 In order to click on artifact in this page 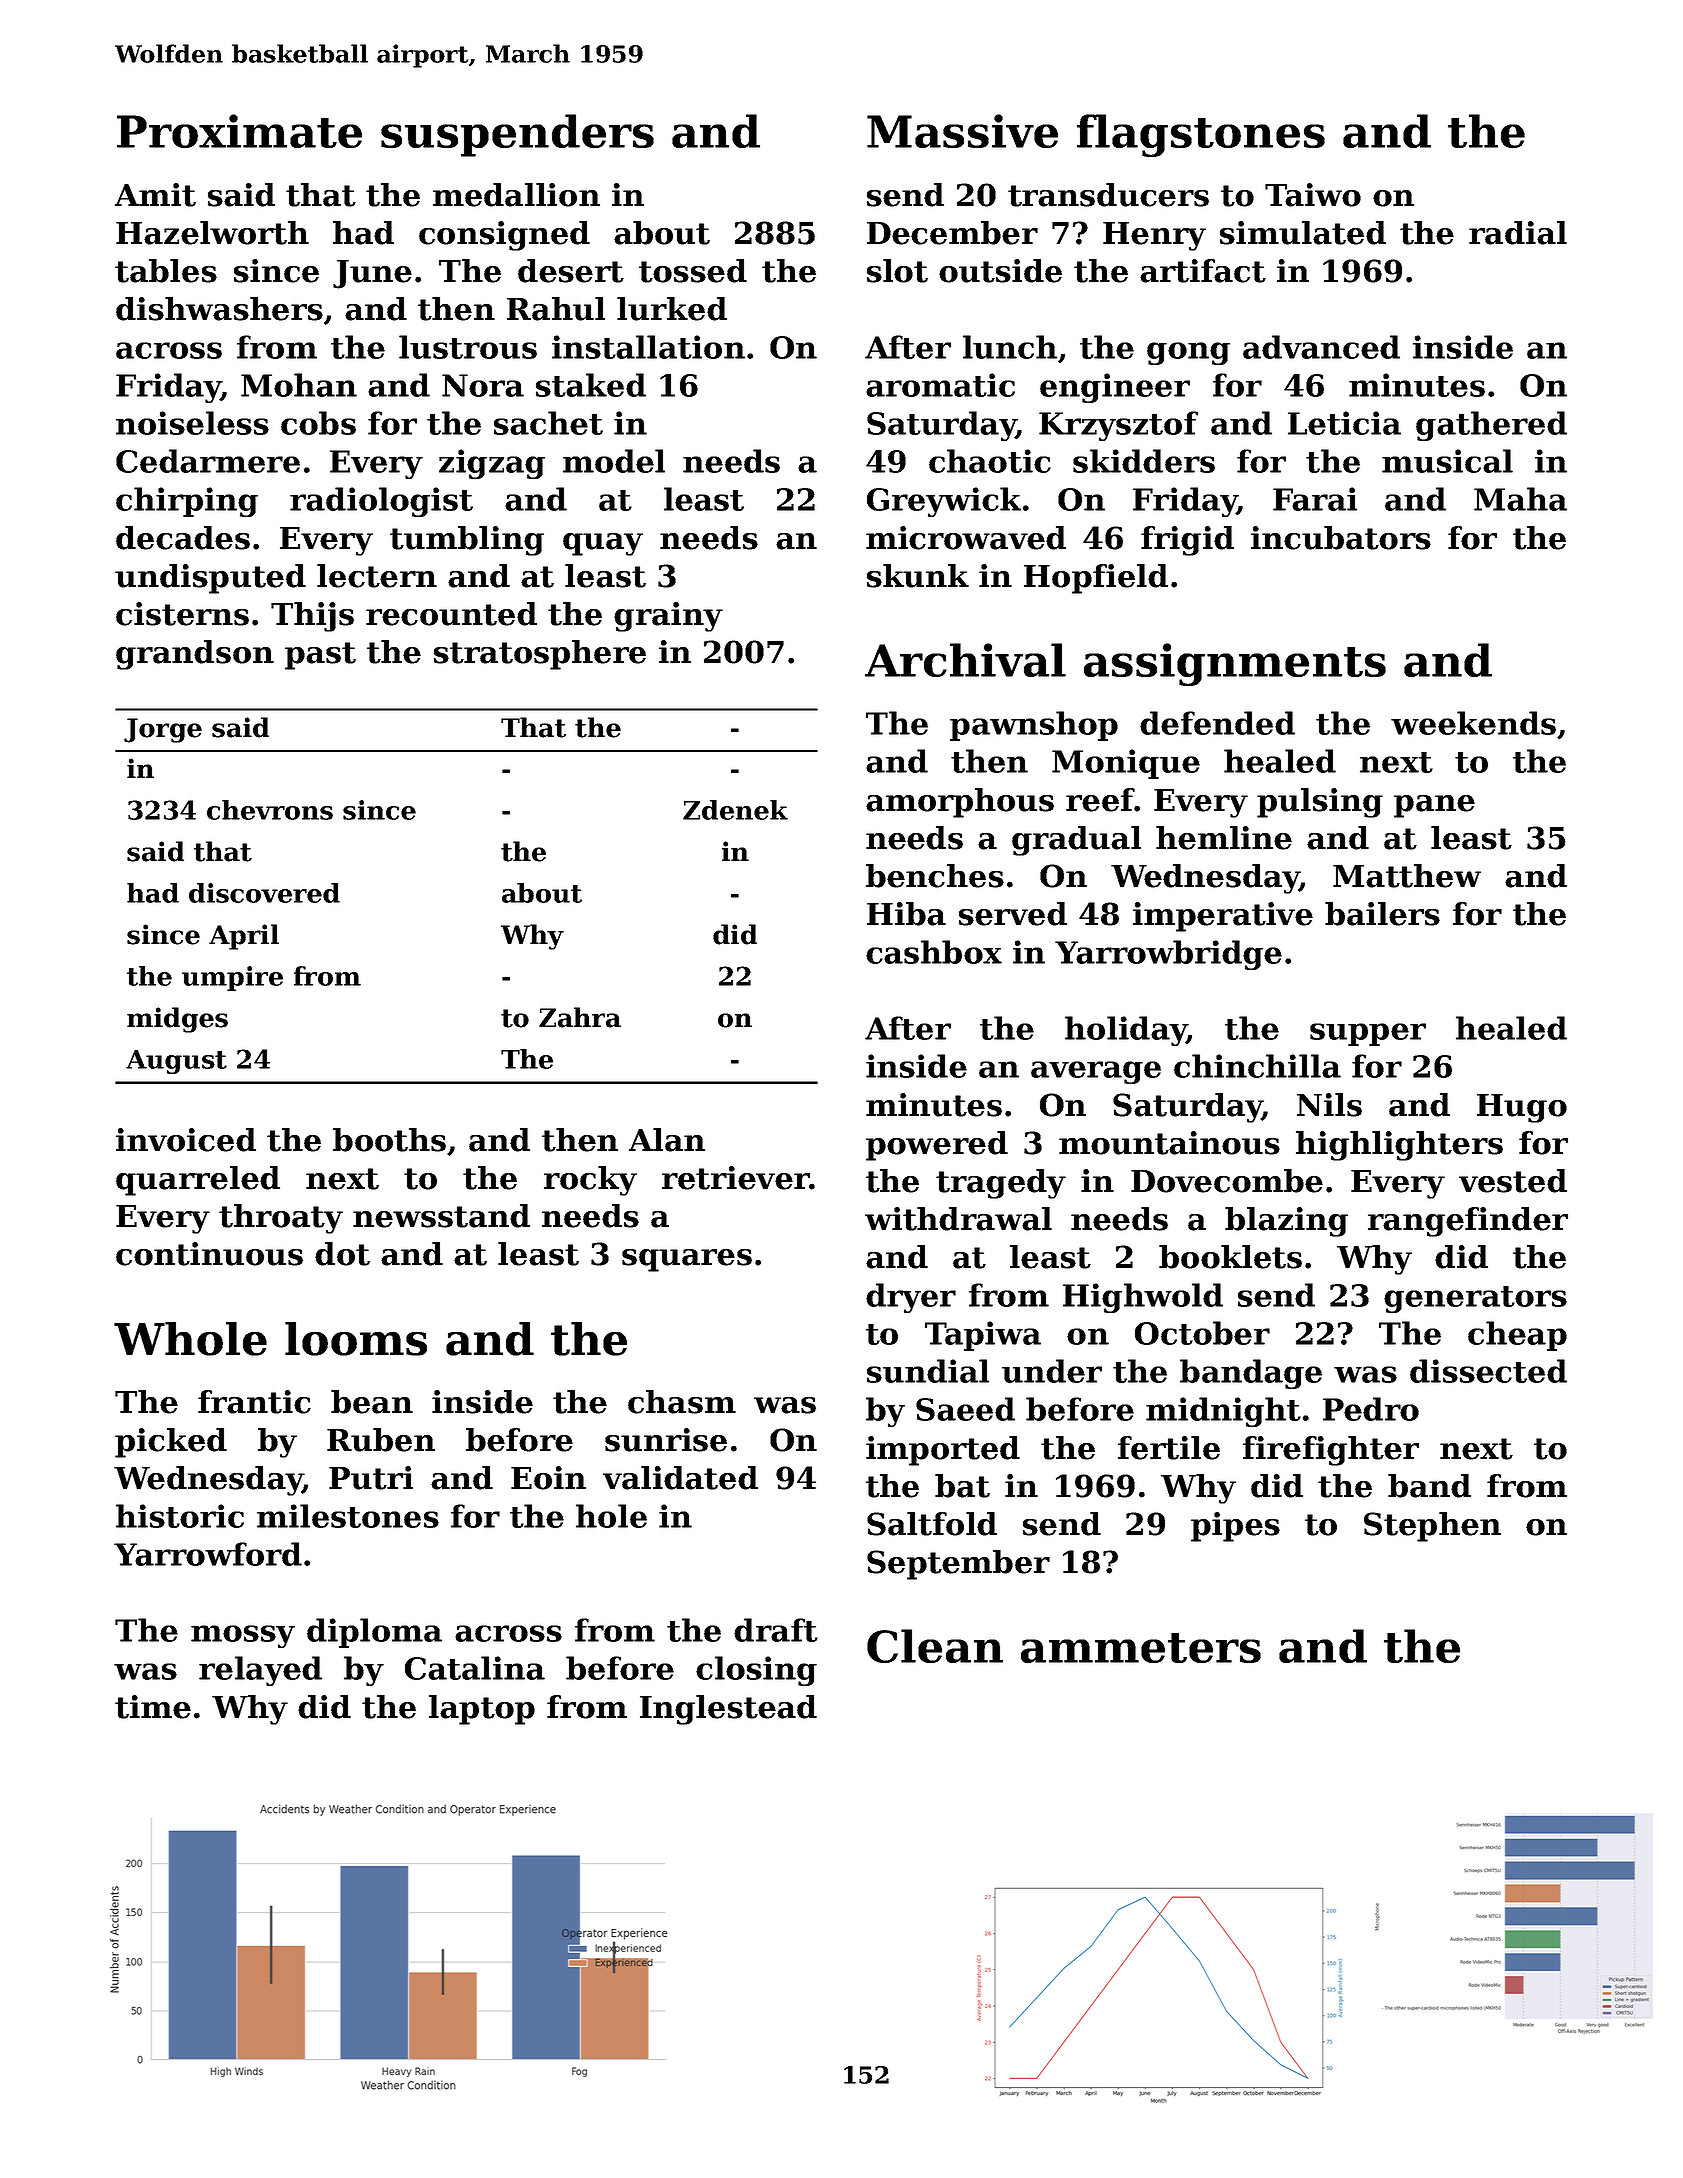, I will do `click(1203, 271)`.
